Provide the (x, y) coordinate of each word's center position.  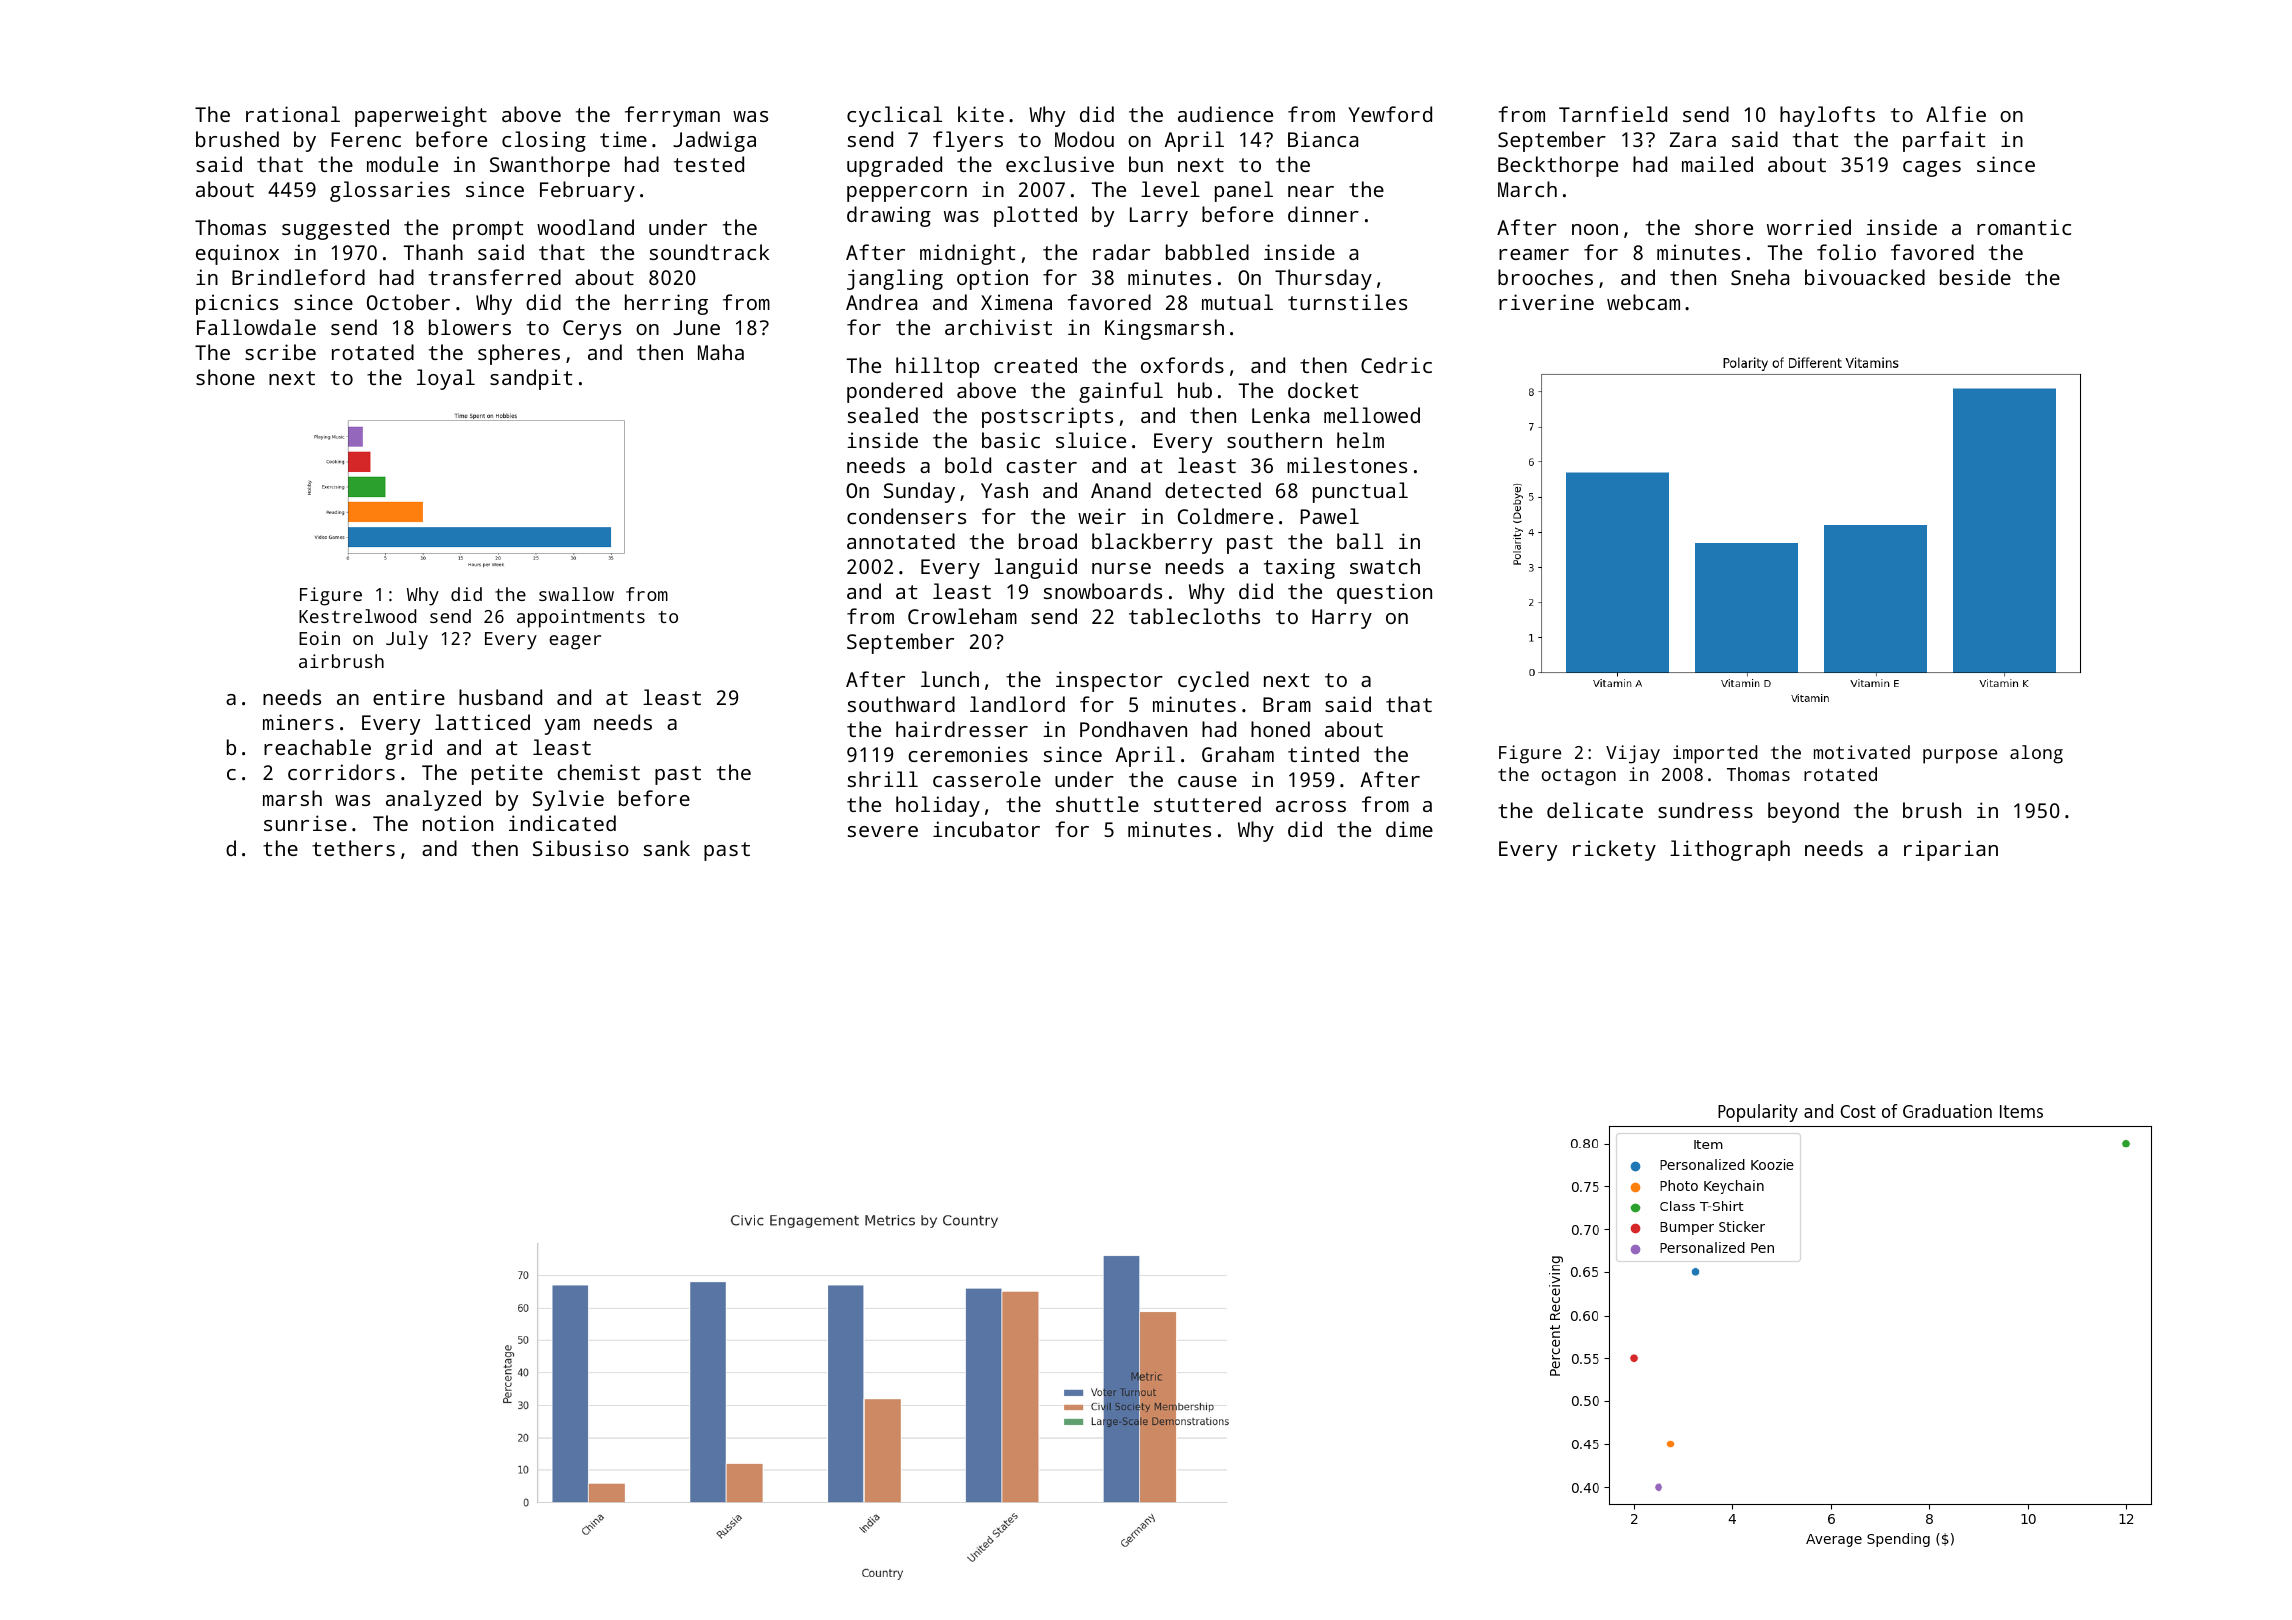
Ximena (1016, 302)
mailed (1717, 164)
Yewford (1390, 114)
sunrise (305, 823)
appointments (581, 618)
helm (1360, 440)
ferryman (672, 116)
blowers (470, 327)
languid (1035, 568)
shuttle (1097, 804)
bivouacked (1865, 277)
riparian (1951, 850)
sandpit (531, 379)
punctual (1360, 492)
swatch (1385, 566)
